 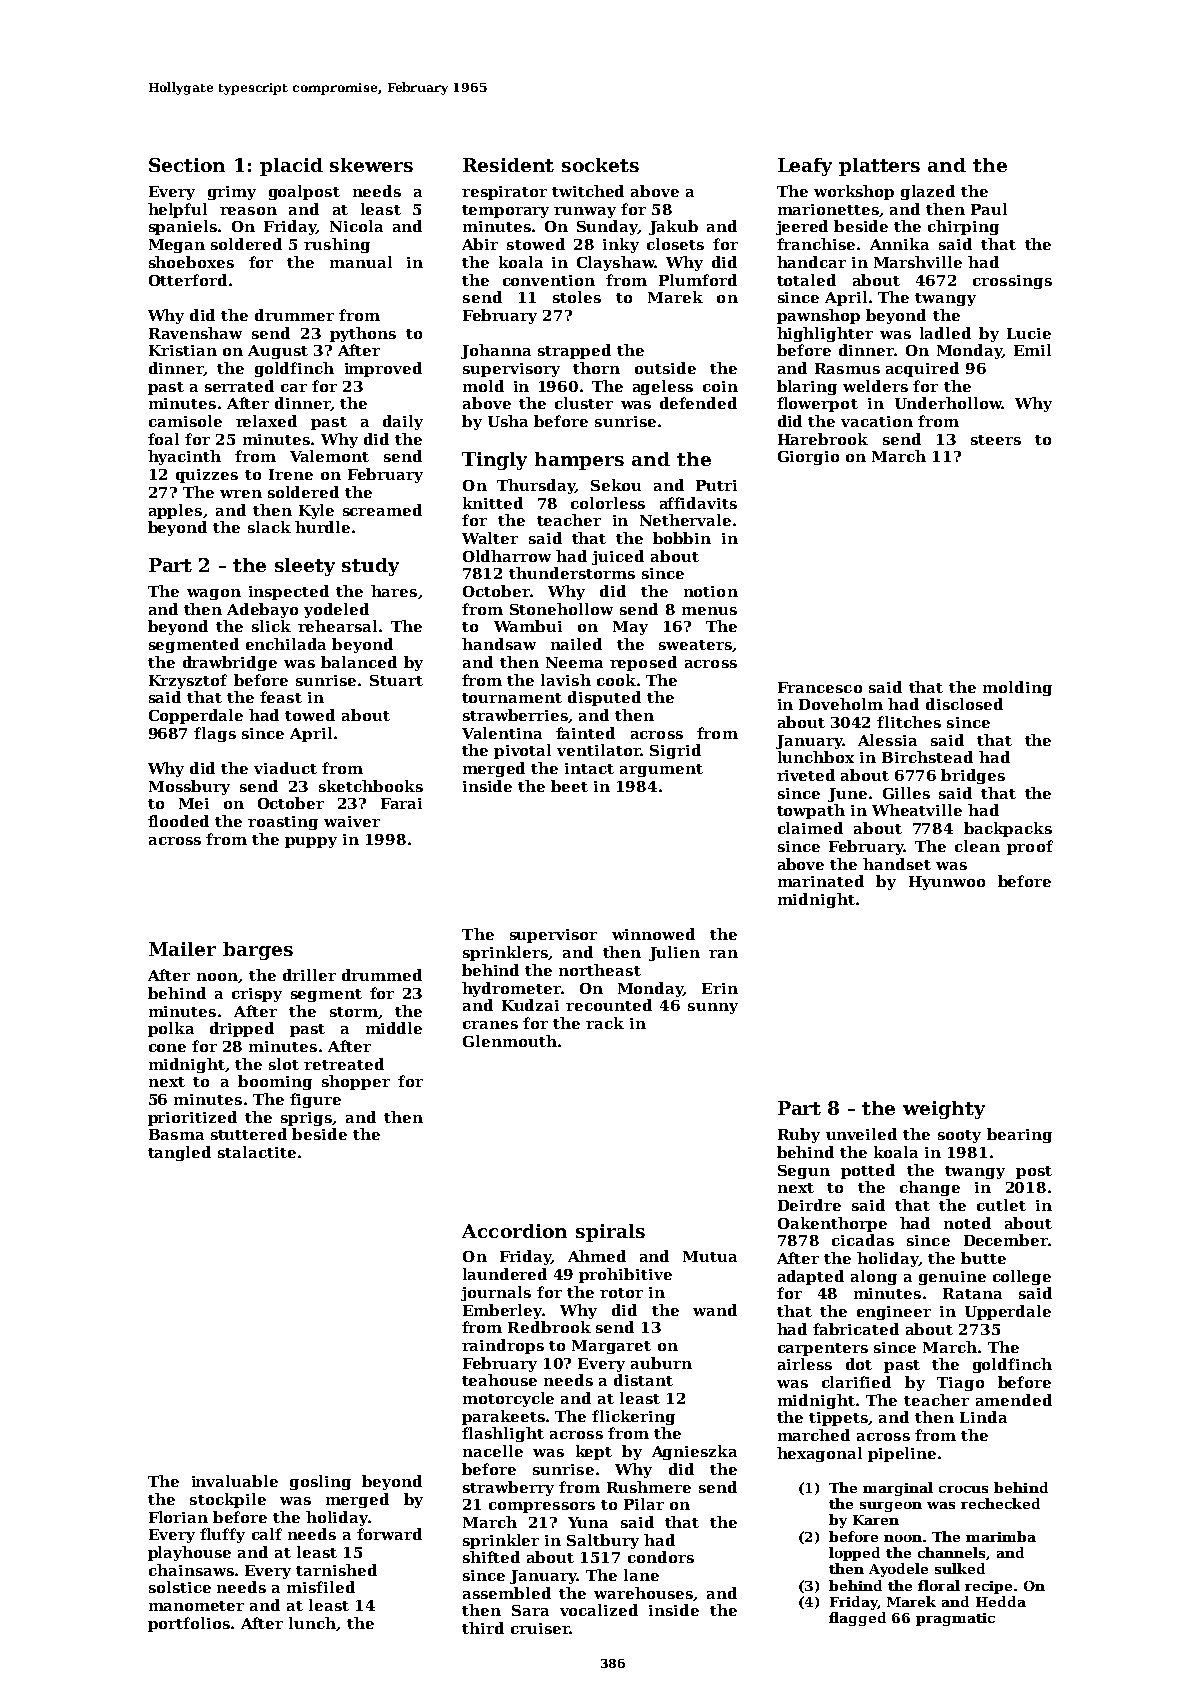 What do you see at coordinates (955, 1619) in the document?
I see `pragmatic` at bounding box center [955, 1619].
